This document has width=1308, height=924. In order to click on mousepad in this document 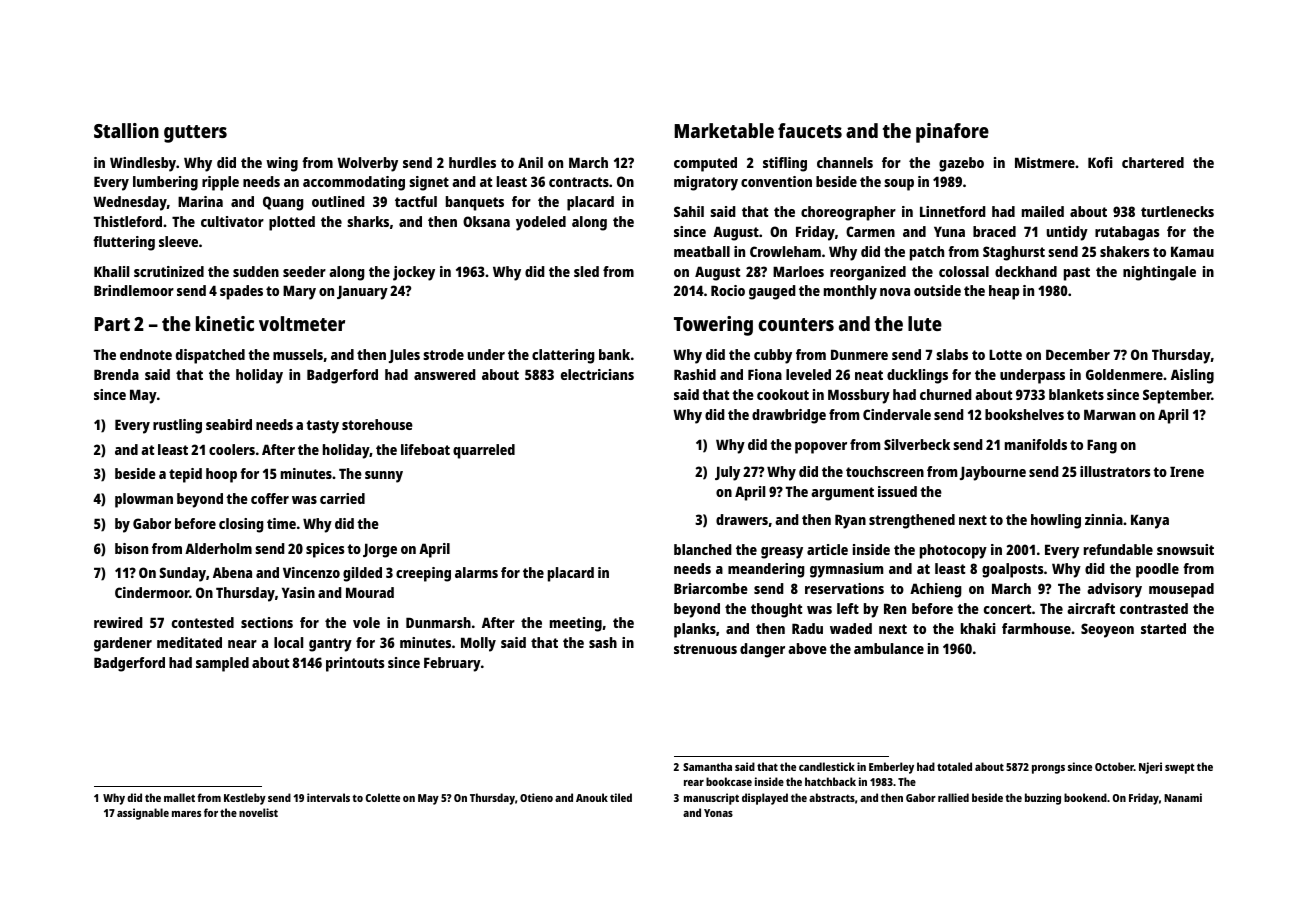, I will do `click(1181, 590)`.
